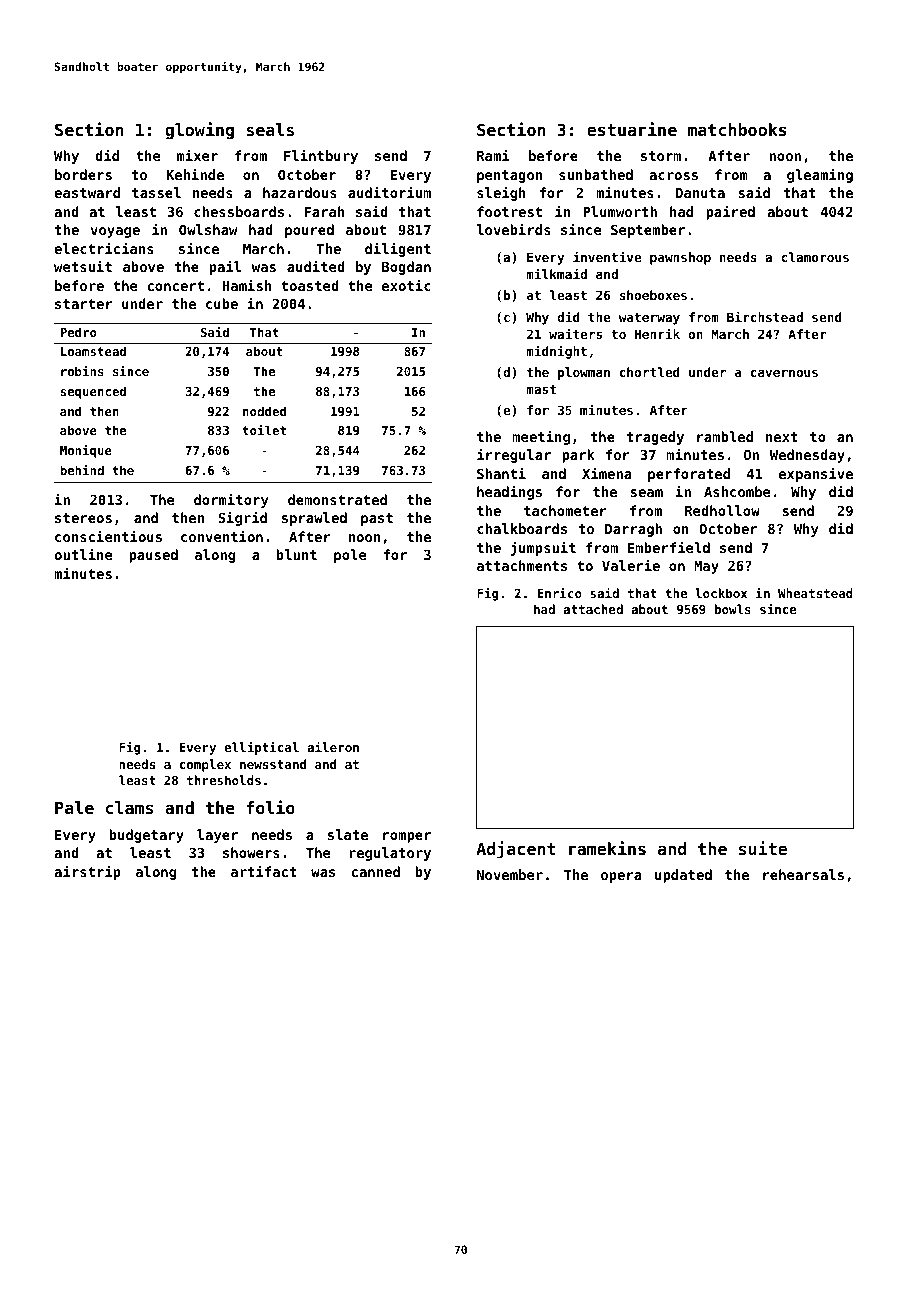 This image has width=908, height=1316. Describe the element at coordinates (733, 609) in the image. I see `bowls` at that location.
